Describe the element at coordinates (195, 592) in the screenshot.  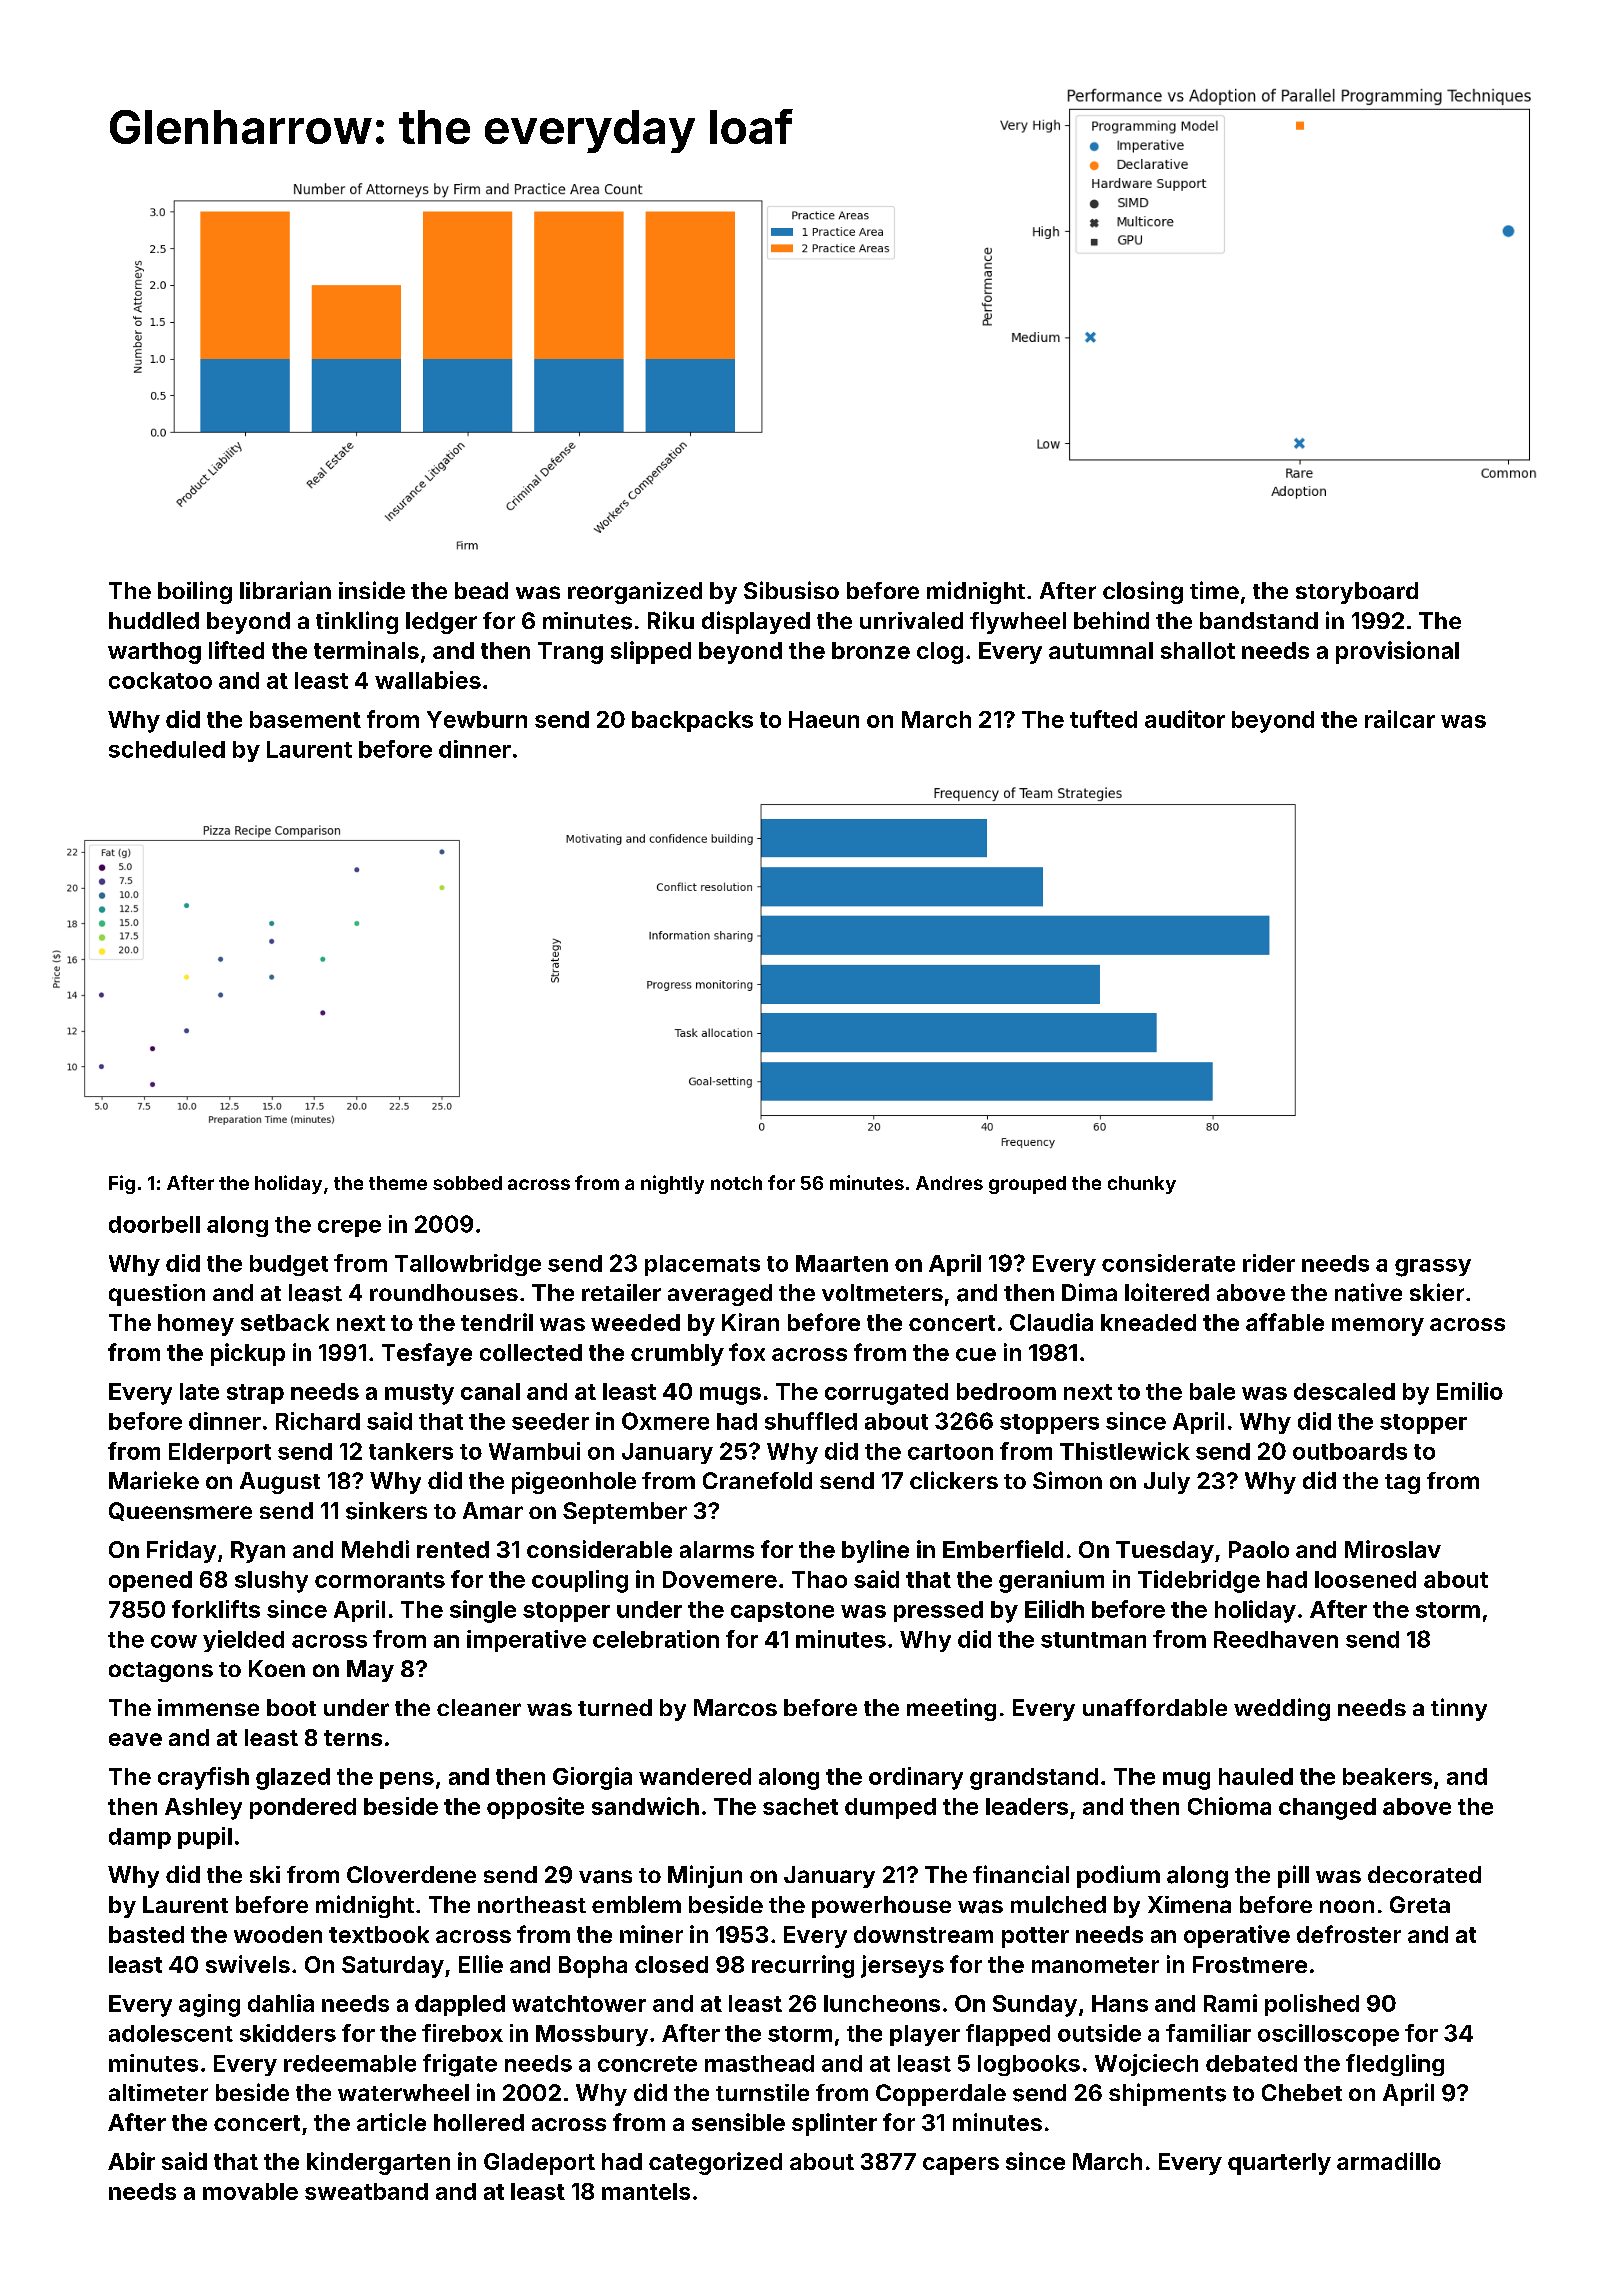
I see `boiling` at that location.
